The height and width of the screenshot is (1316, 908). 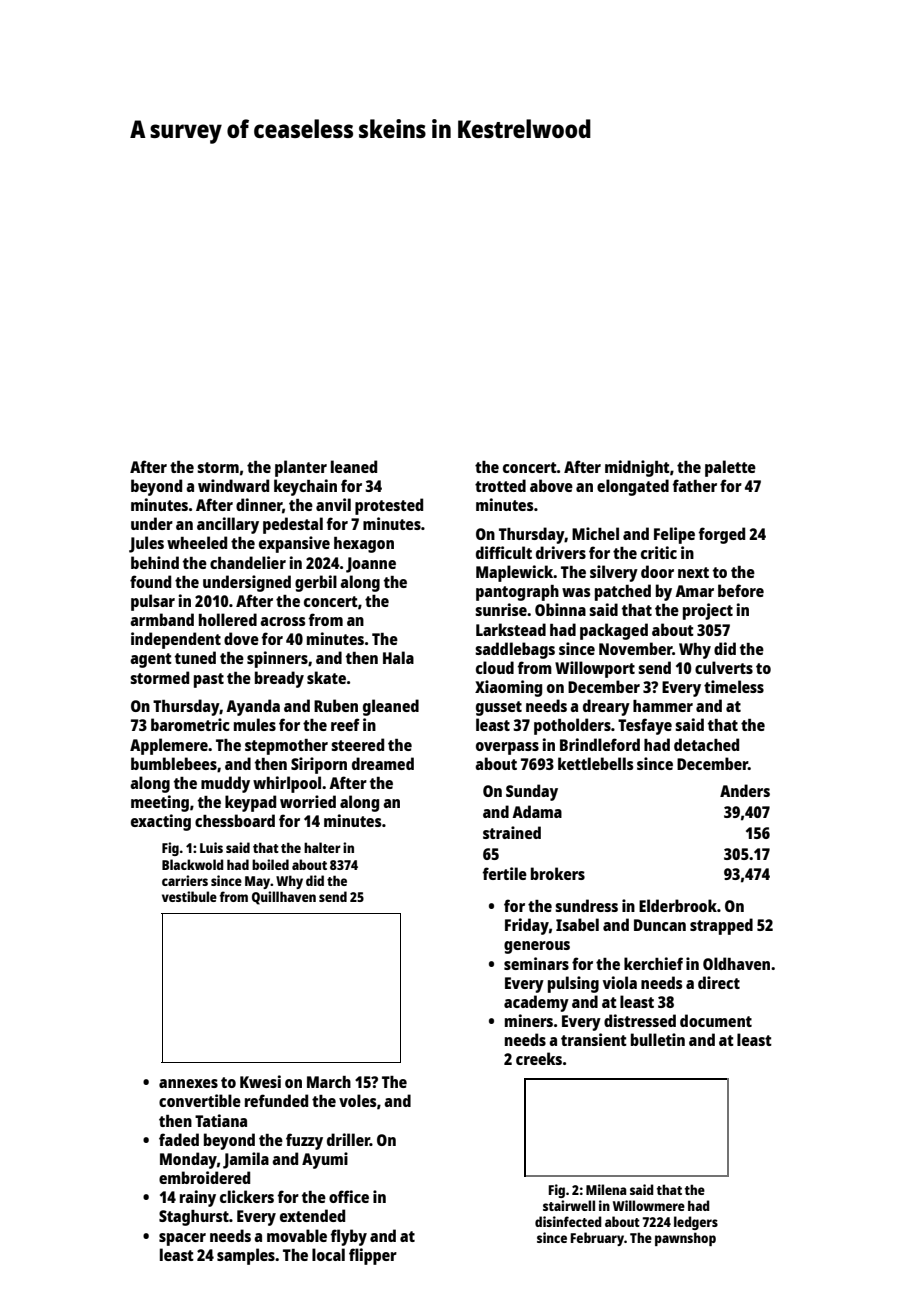 I want to click on February, so click(x=597, y=1239).
